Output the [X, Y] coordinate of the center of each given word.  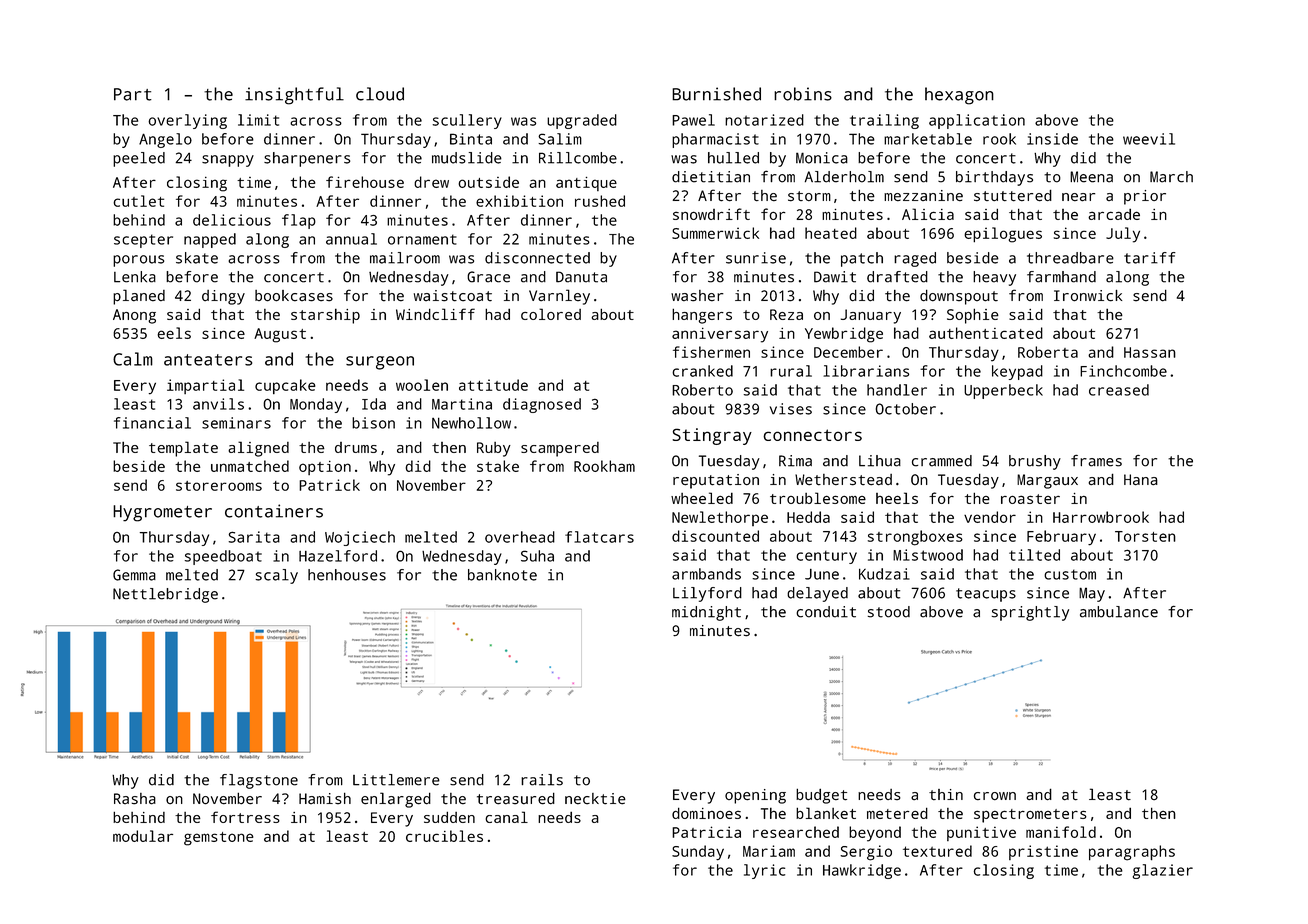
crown [995, 796]
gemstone [218, 839]
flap [299, 221]
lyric [764, 871]
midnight [706, 613]
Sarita [254, 537]
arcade [1114, 214]
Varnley [559, 297]
